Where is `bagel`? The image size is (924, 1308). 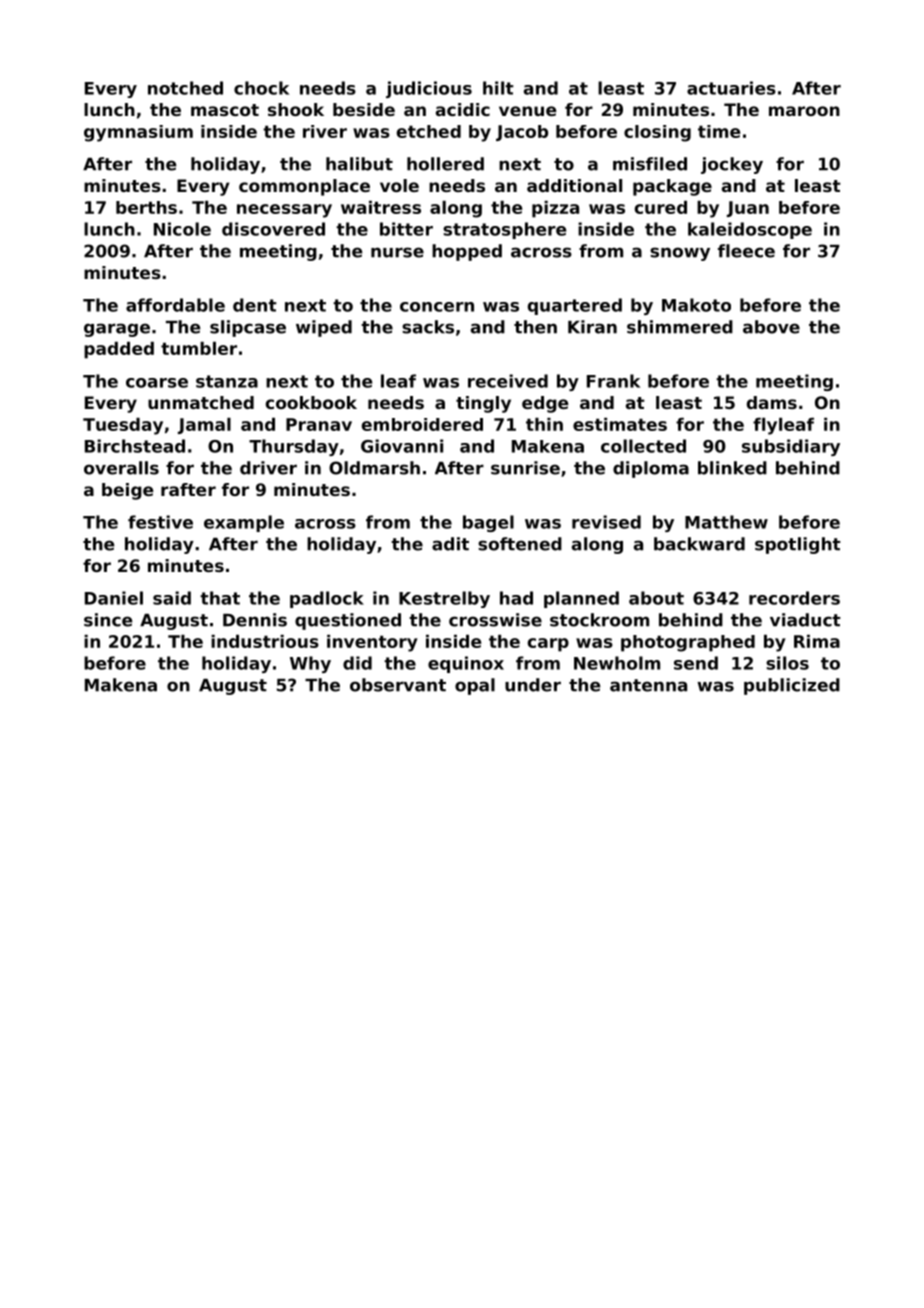
bagel is located at coordinates (488, 523).
